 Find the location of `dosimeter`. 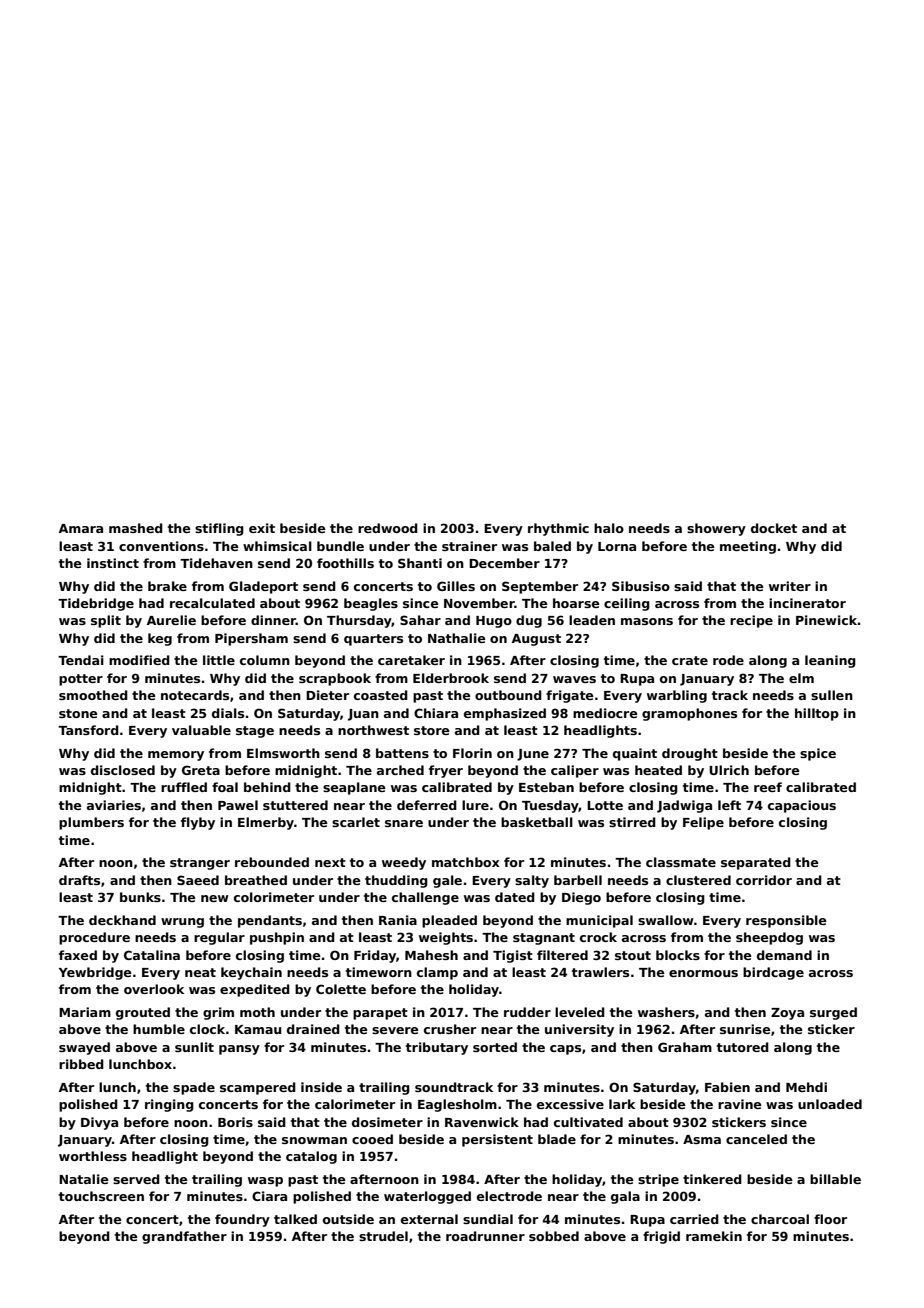

dosimeter is located at coordinates (387, 1122).
